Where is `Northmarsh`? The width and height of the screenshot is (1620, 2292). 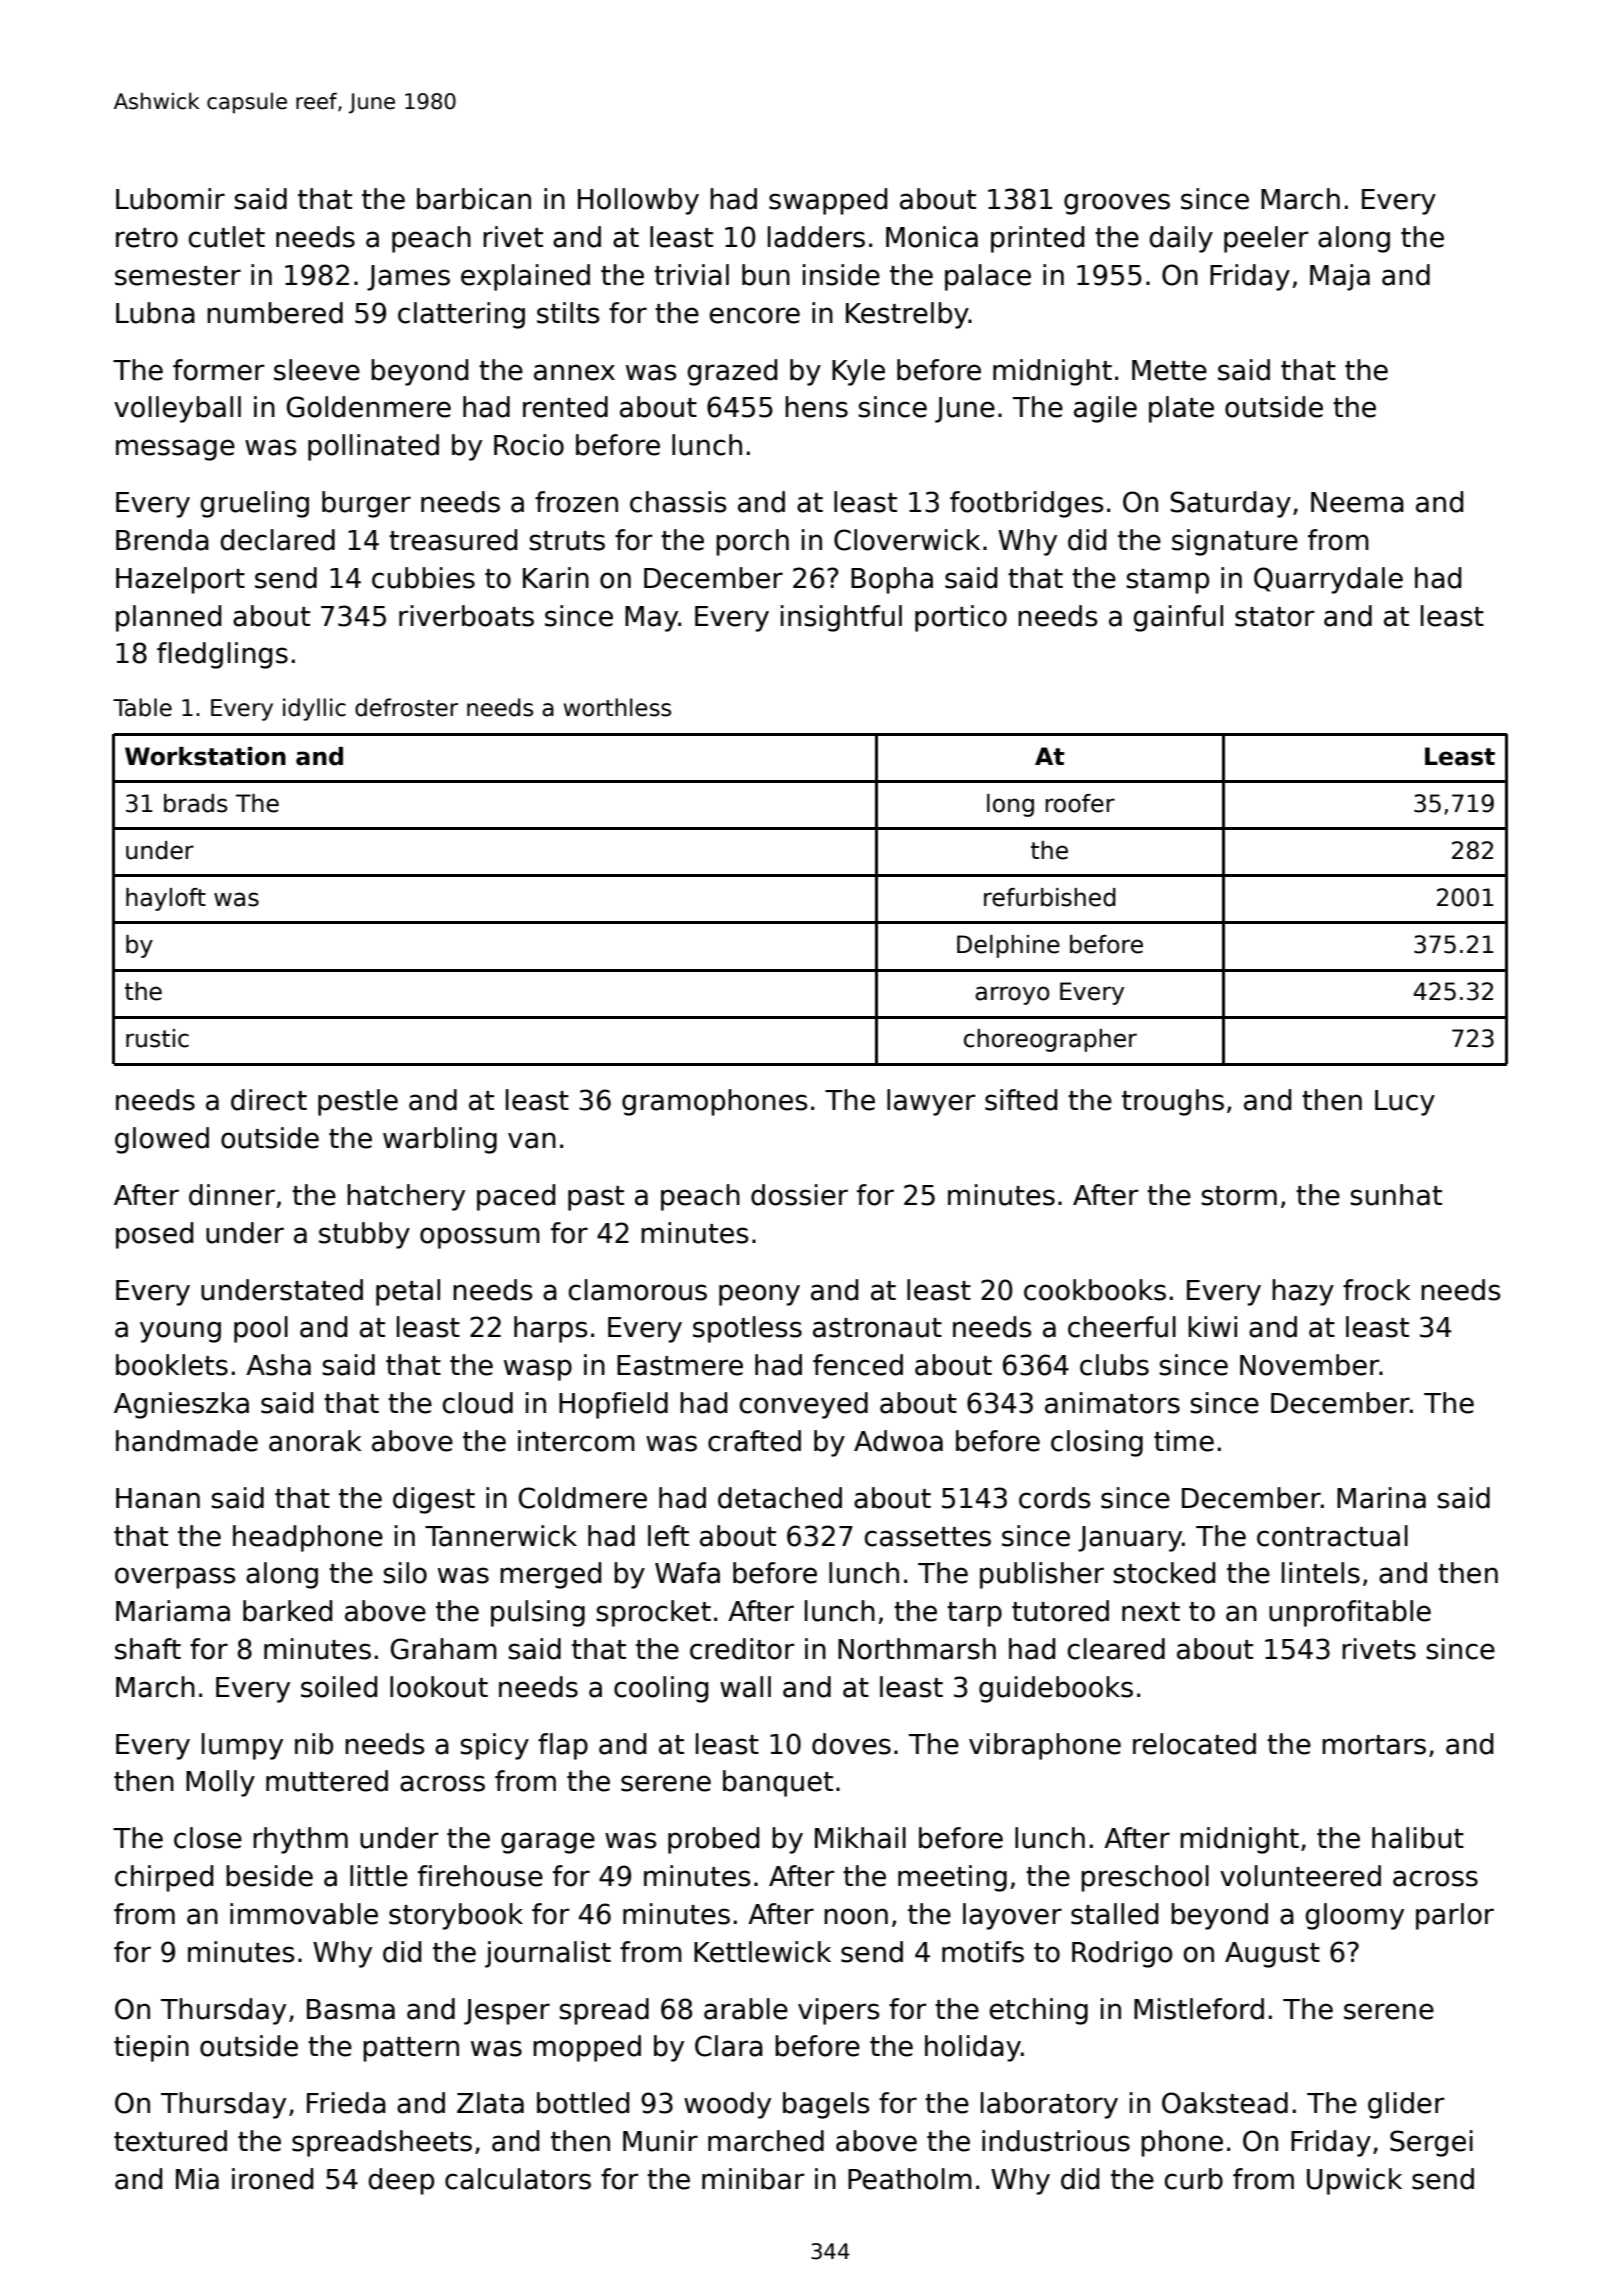 Northmarsh is located at coordinates (917, 1649).
